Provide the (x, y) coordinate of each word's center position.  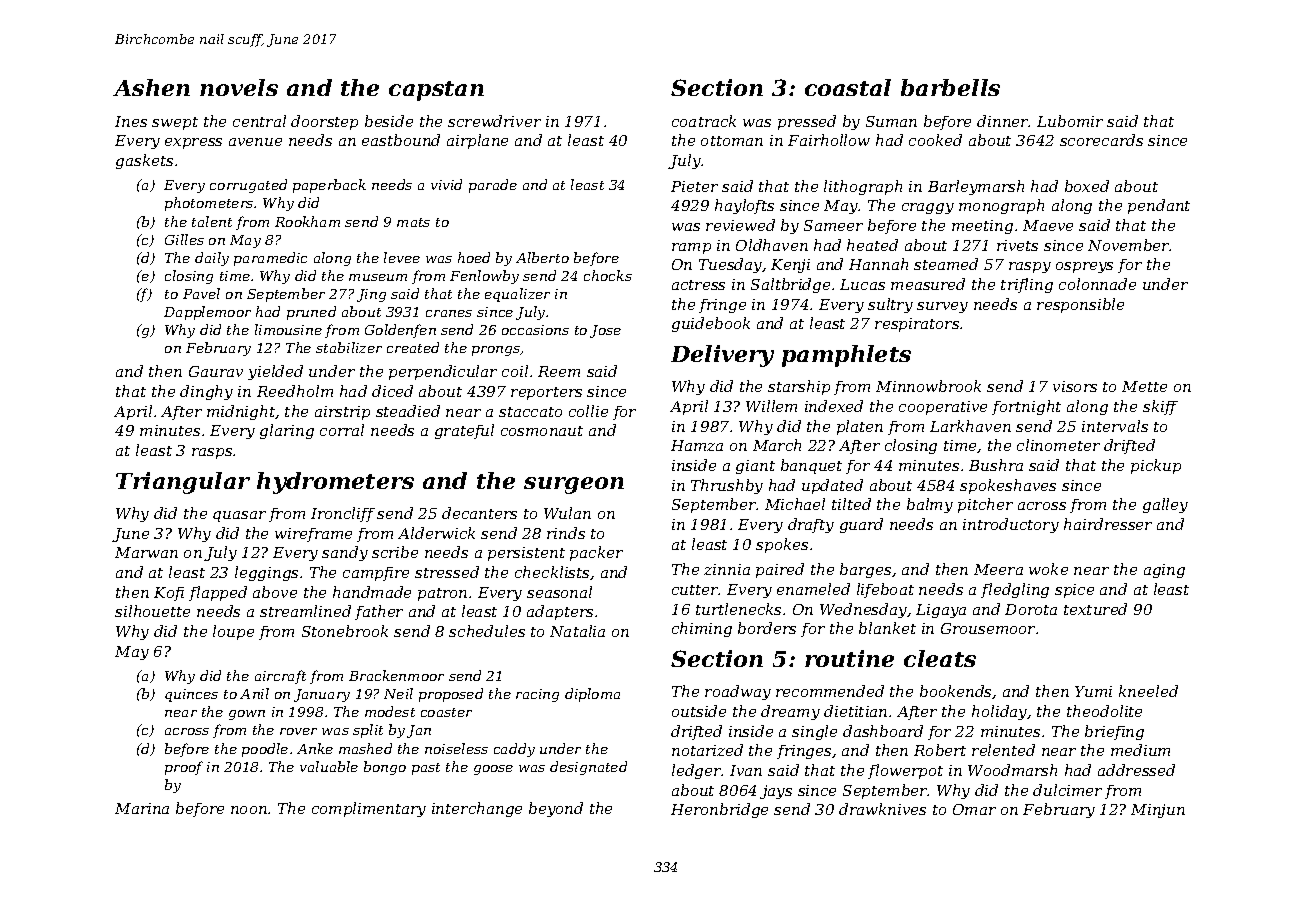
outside (699, 711)
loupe (233, 632)
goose (493, 770)
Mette (1144, 386)
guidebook (711, 324)
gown (247, 715)
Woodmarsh (1012, 770)
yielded (275, 372)
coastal (848, 87)
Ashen (151, 87)
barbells (950, 87)
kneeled (1148, 691)
